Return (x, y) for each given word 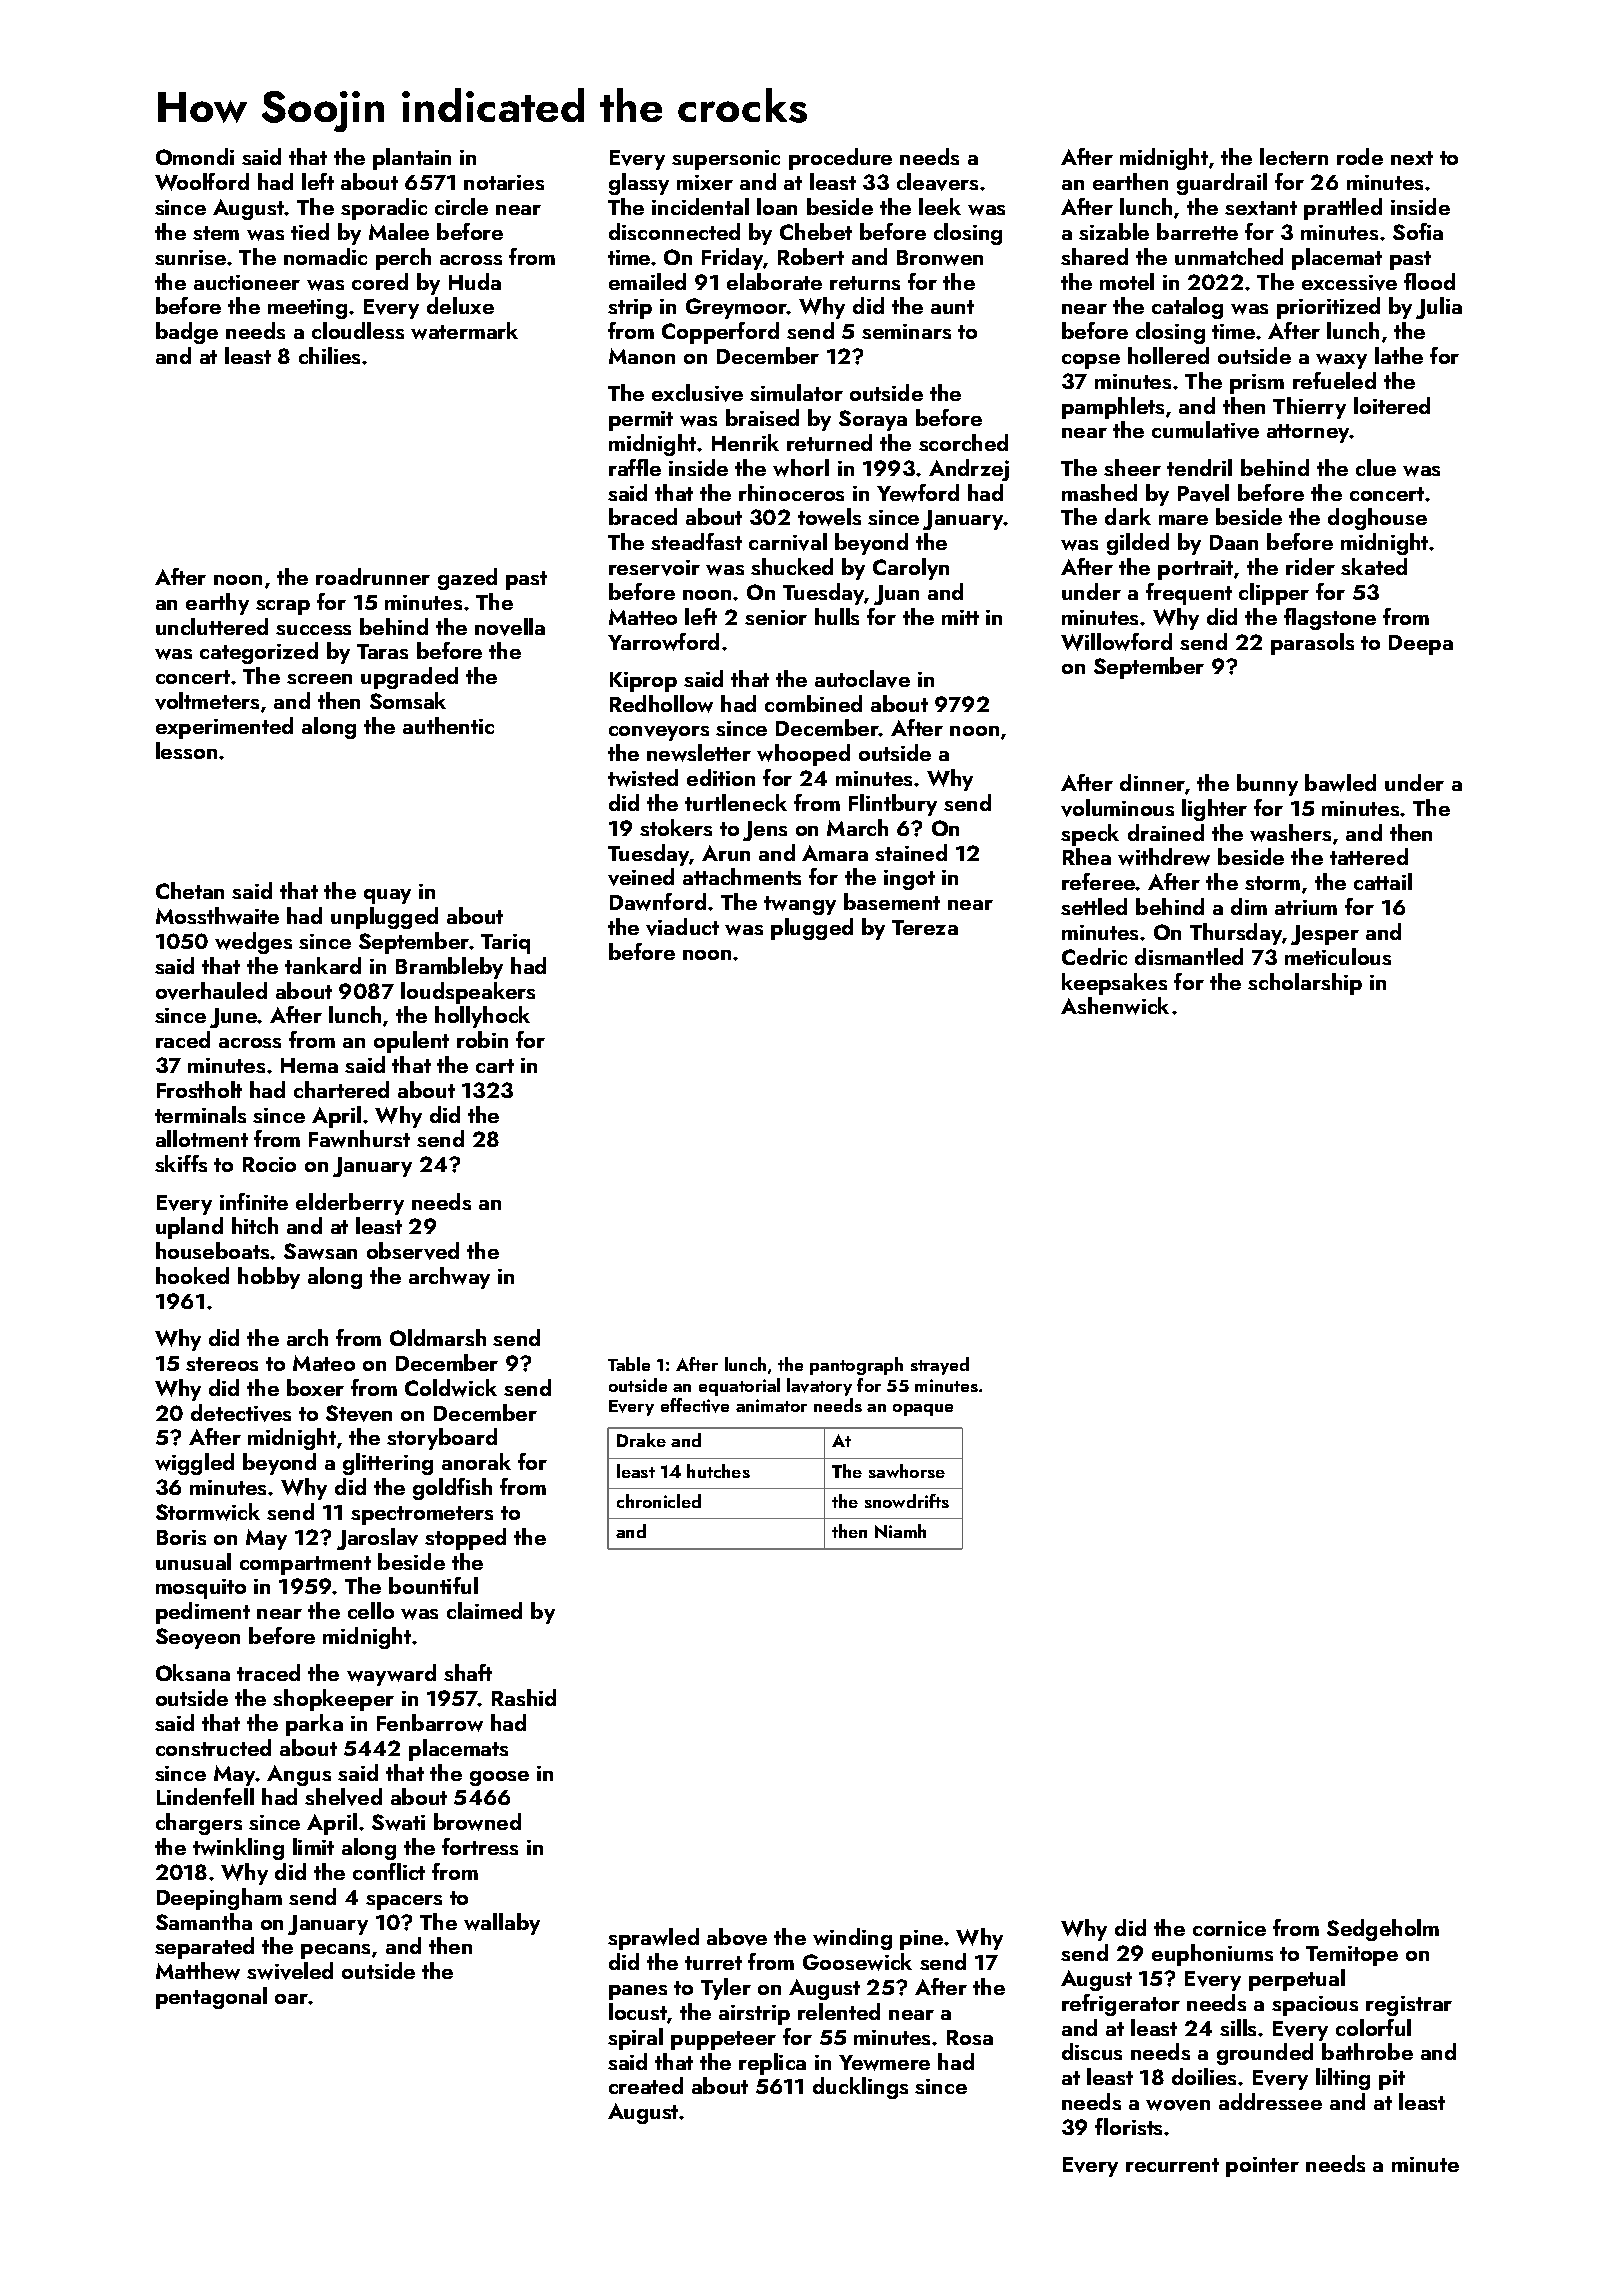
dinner (1152, 782)
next (1412, 158)
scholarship (1305, 984)
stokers (676, 827)
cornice (1229, 1928)
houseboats (212, 1250)
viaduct (682, 927)
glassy (639, 184)
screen (319, 679)
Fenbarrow (430, 1723)
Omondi (195, 156)
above (737, 1937)
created (646, 2085)
